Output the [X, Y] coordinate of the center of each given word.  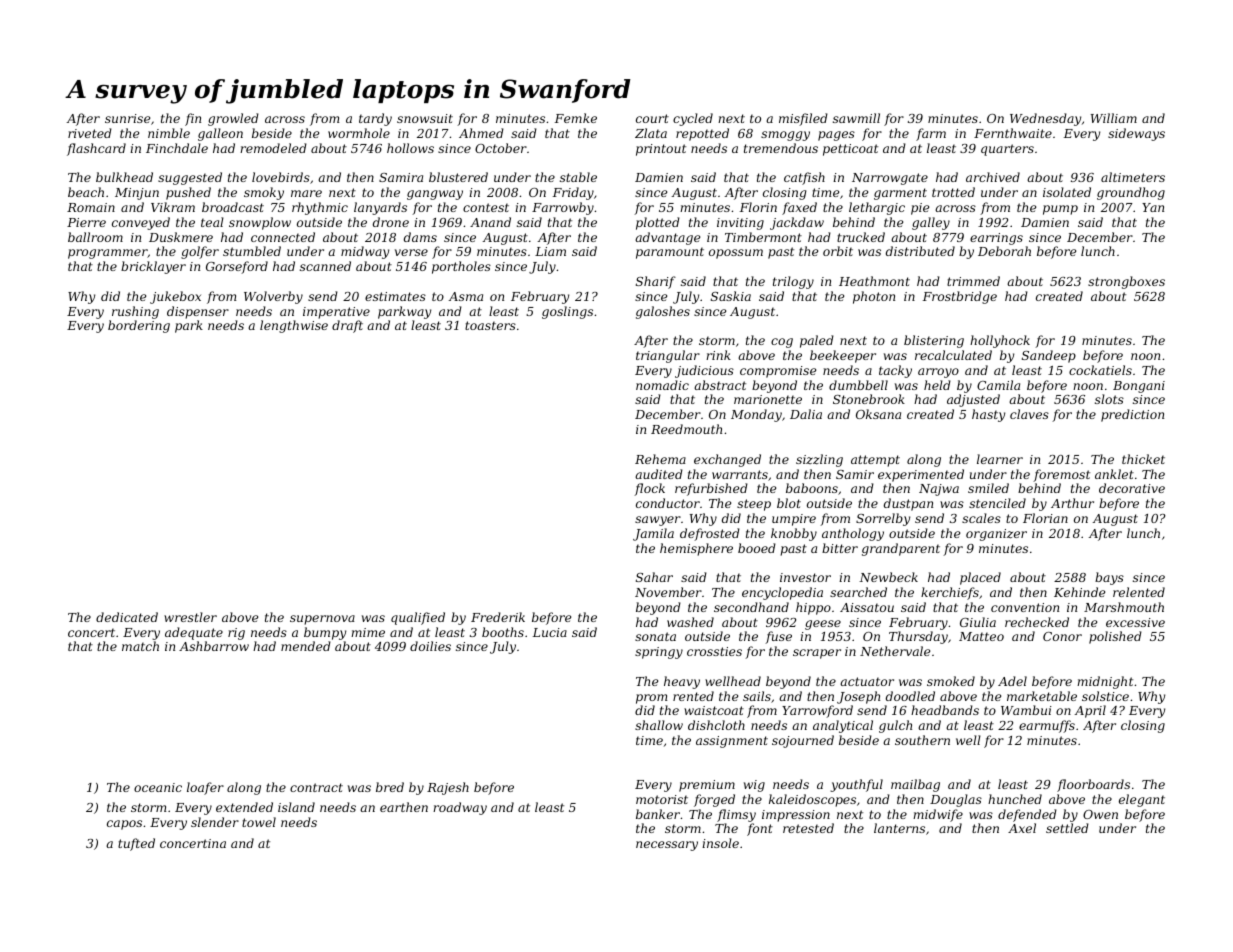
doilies [430, 646]
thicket [1143, 459]
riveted [90, 133]
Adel [1012, 681]
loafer [205, 788]
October [501, 148]
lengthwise [294, 326]
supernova [322, 620]
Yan [1153, 207]
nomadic [662, 385]
